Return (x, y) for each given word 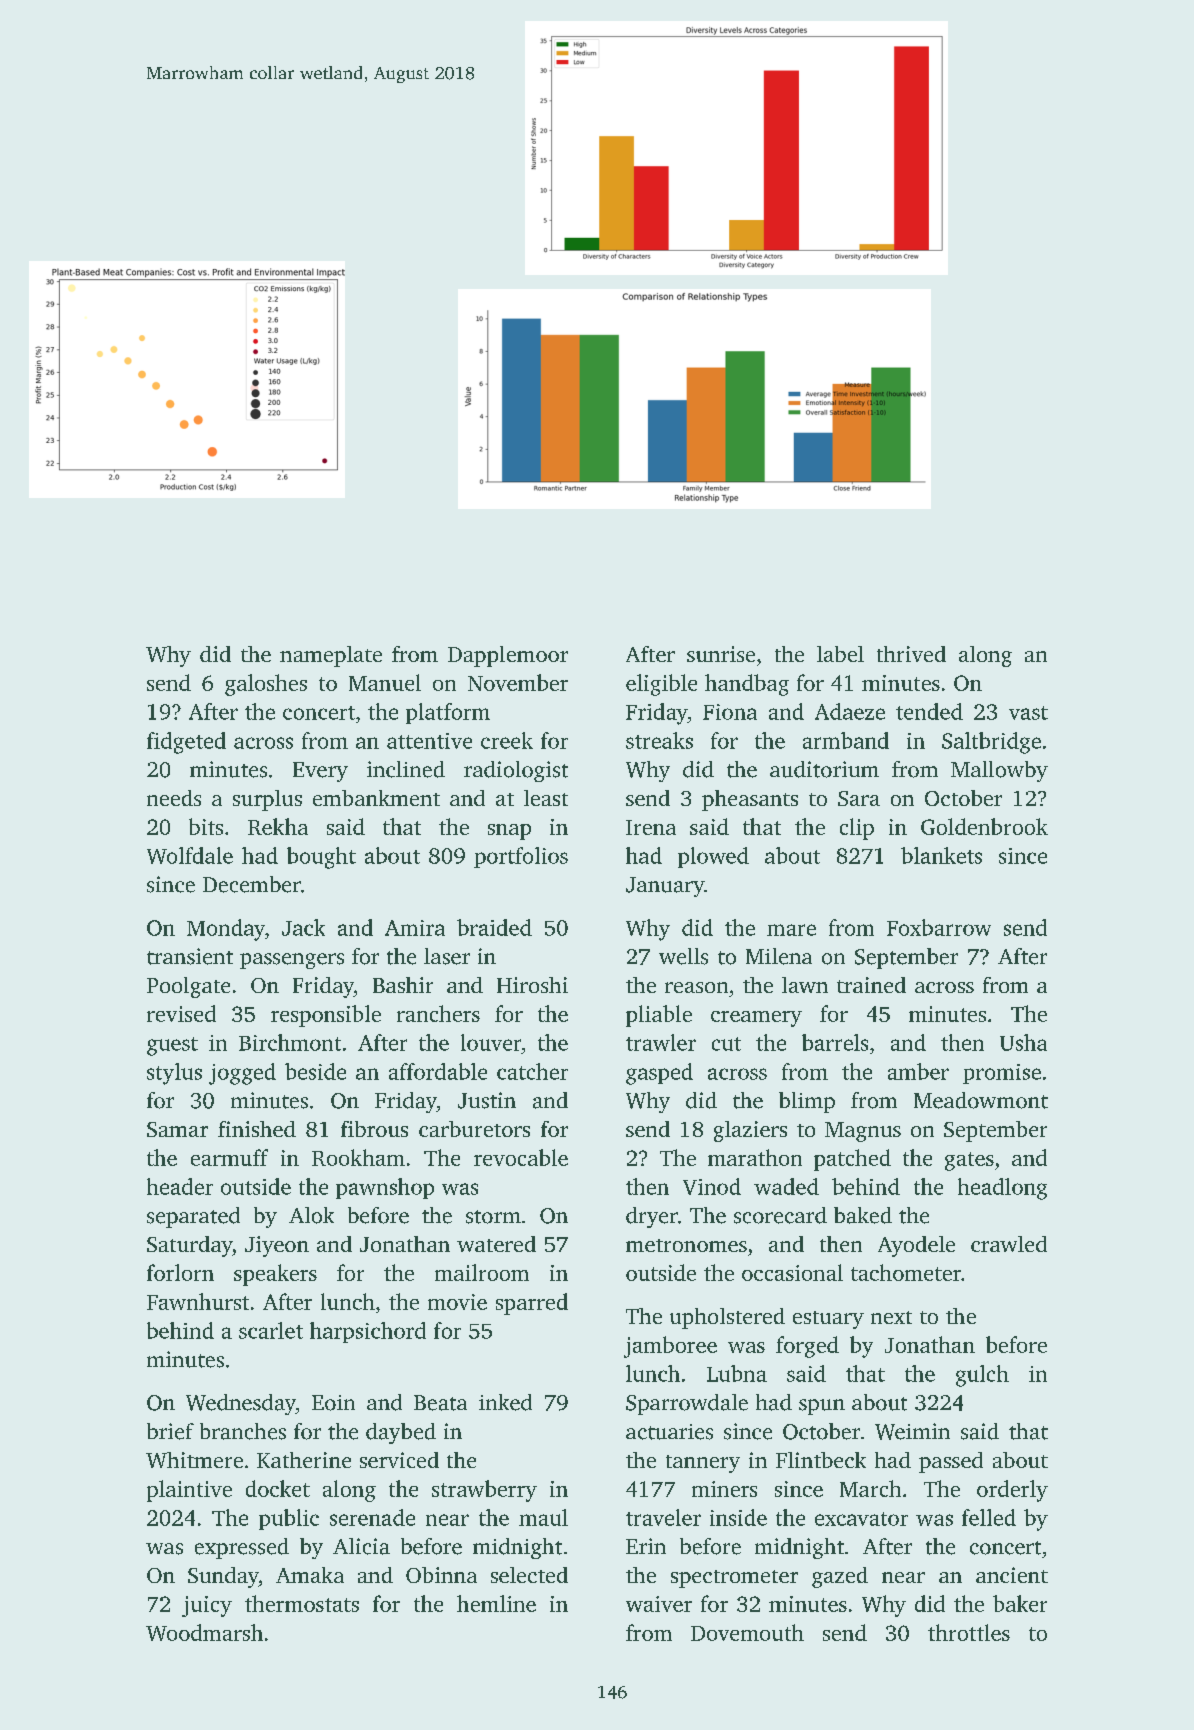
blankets (941, 855)
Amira (415, 928)
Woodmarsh (204, 1632)
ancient (1012, 1575)
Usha (1023, 1042)
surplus (267, 800)
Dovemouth (747, 1632)
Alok (311, 1215)
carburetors (474, 1129)
